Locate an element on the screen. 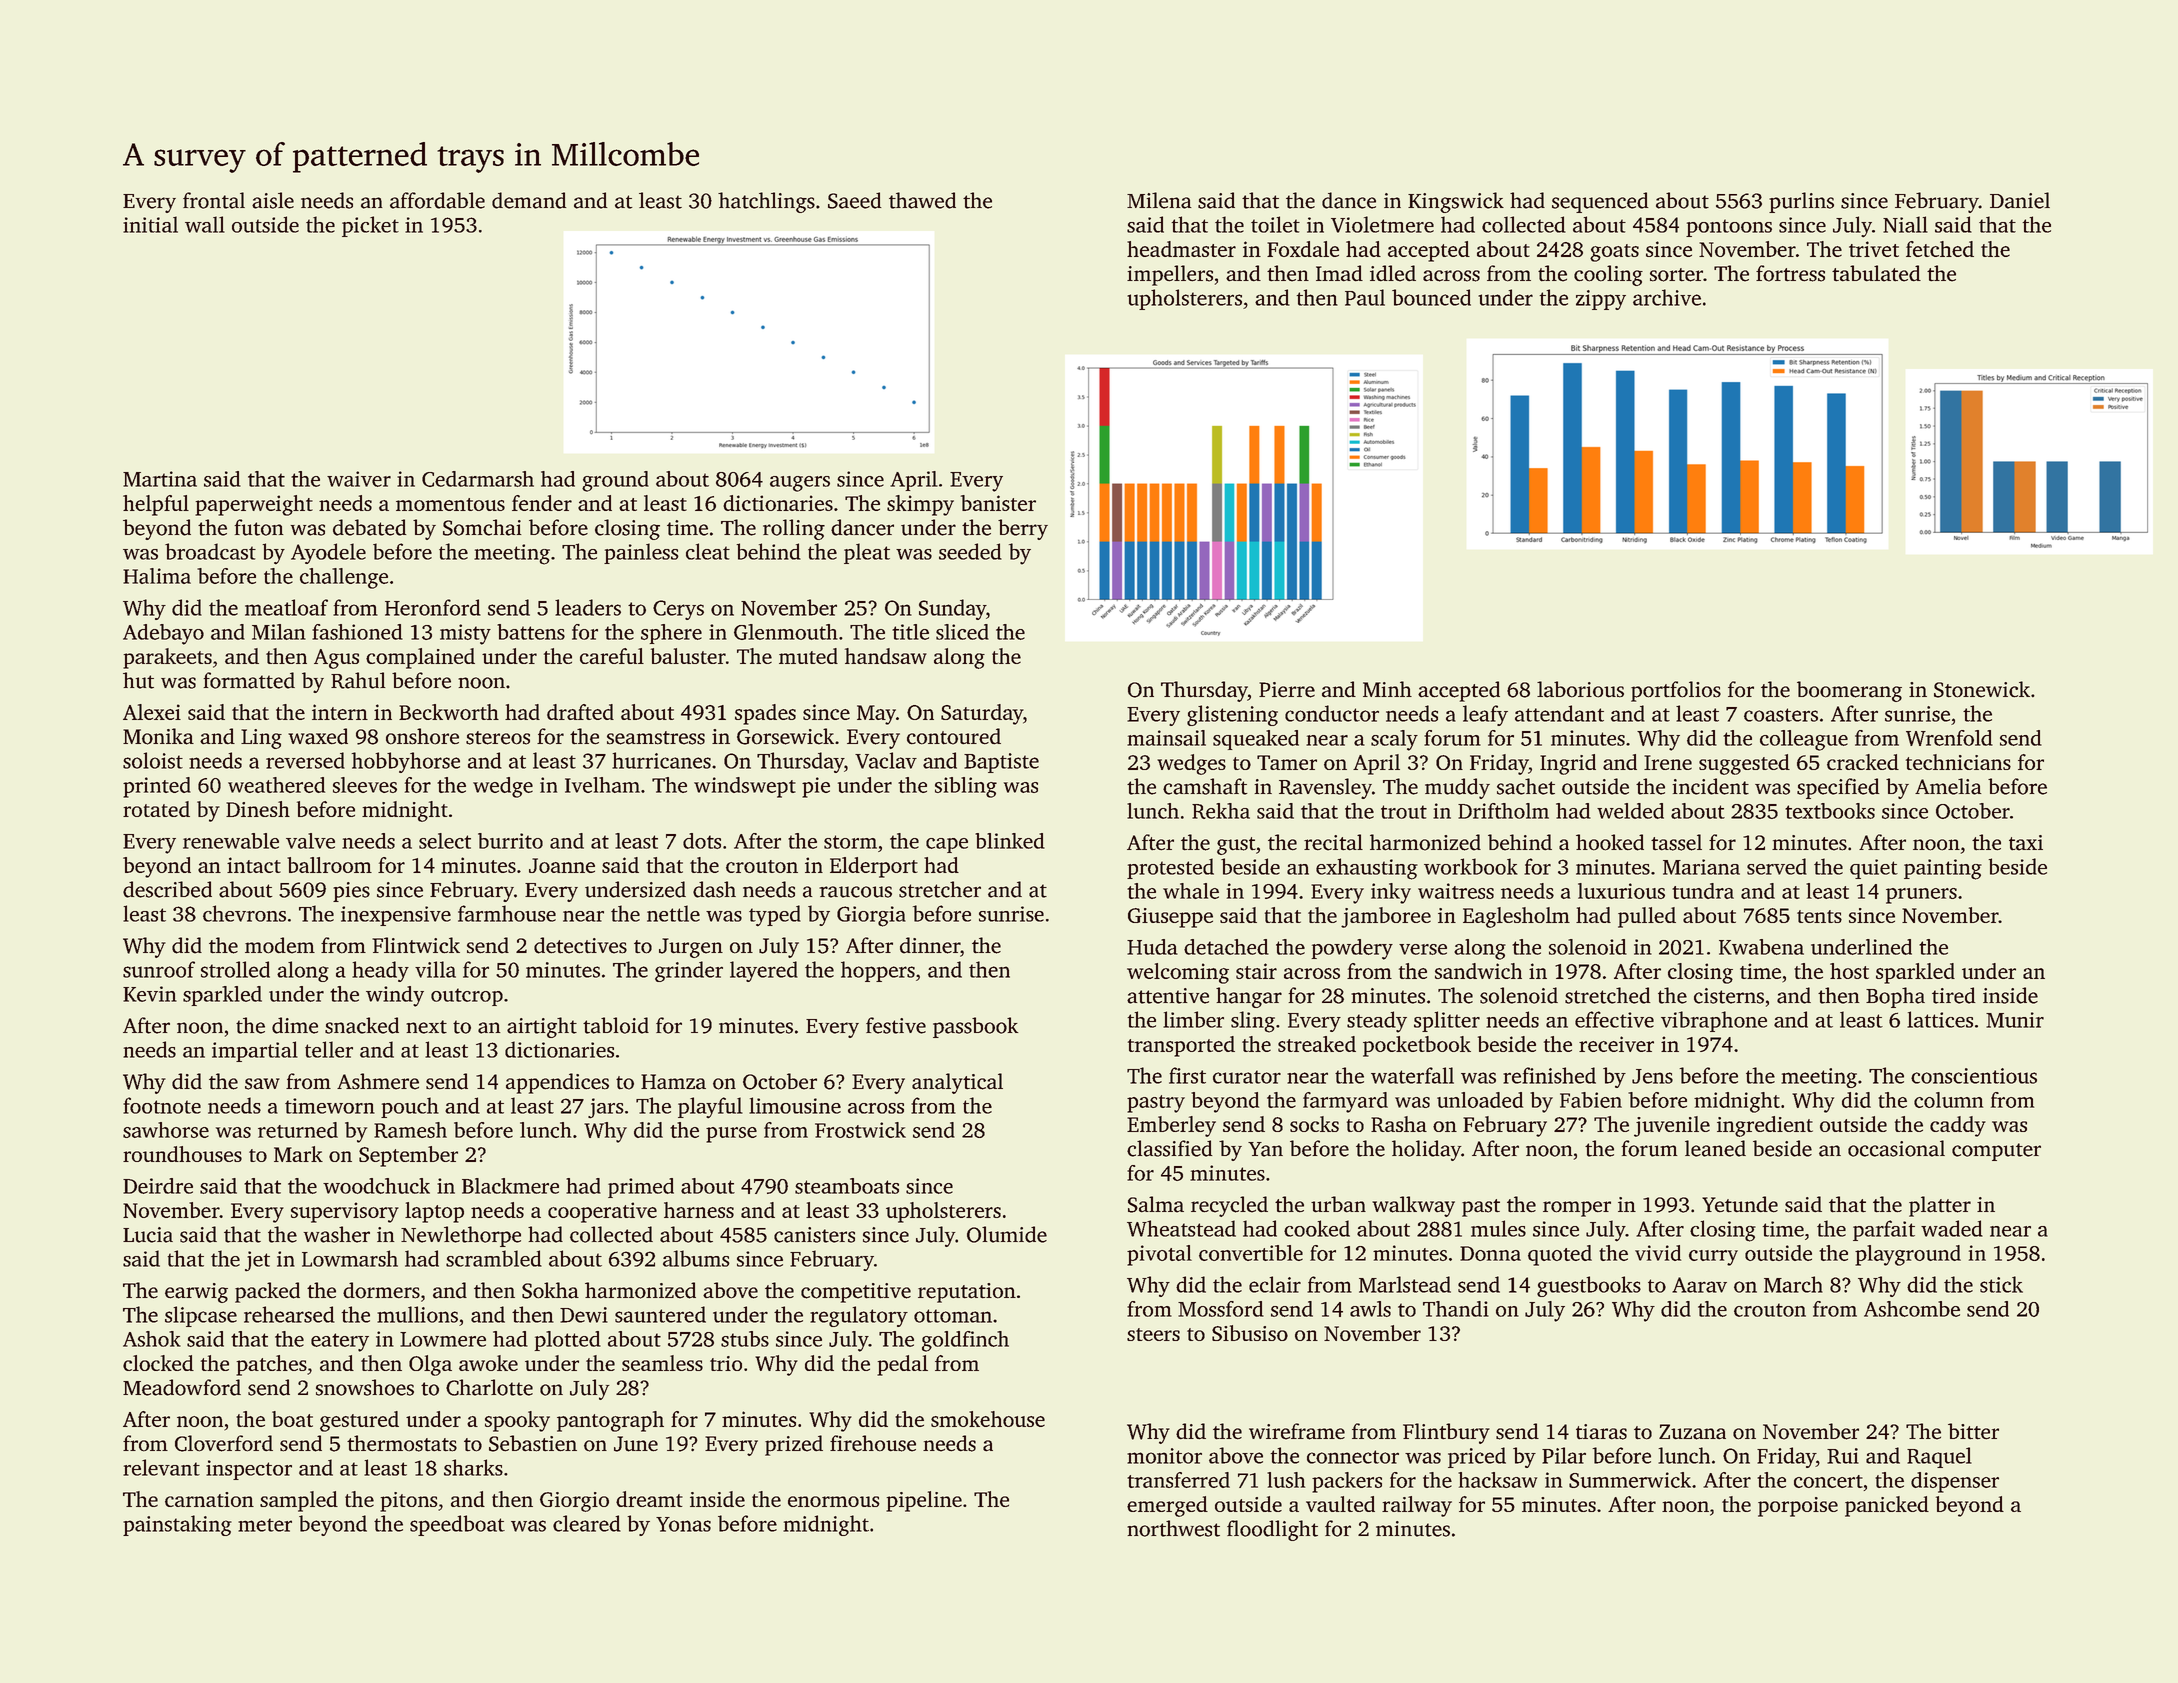  affordable is located at coordinates (437, 200).
